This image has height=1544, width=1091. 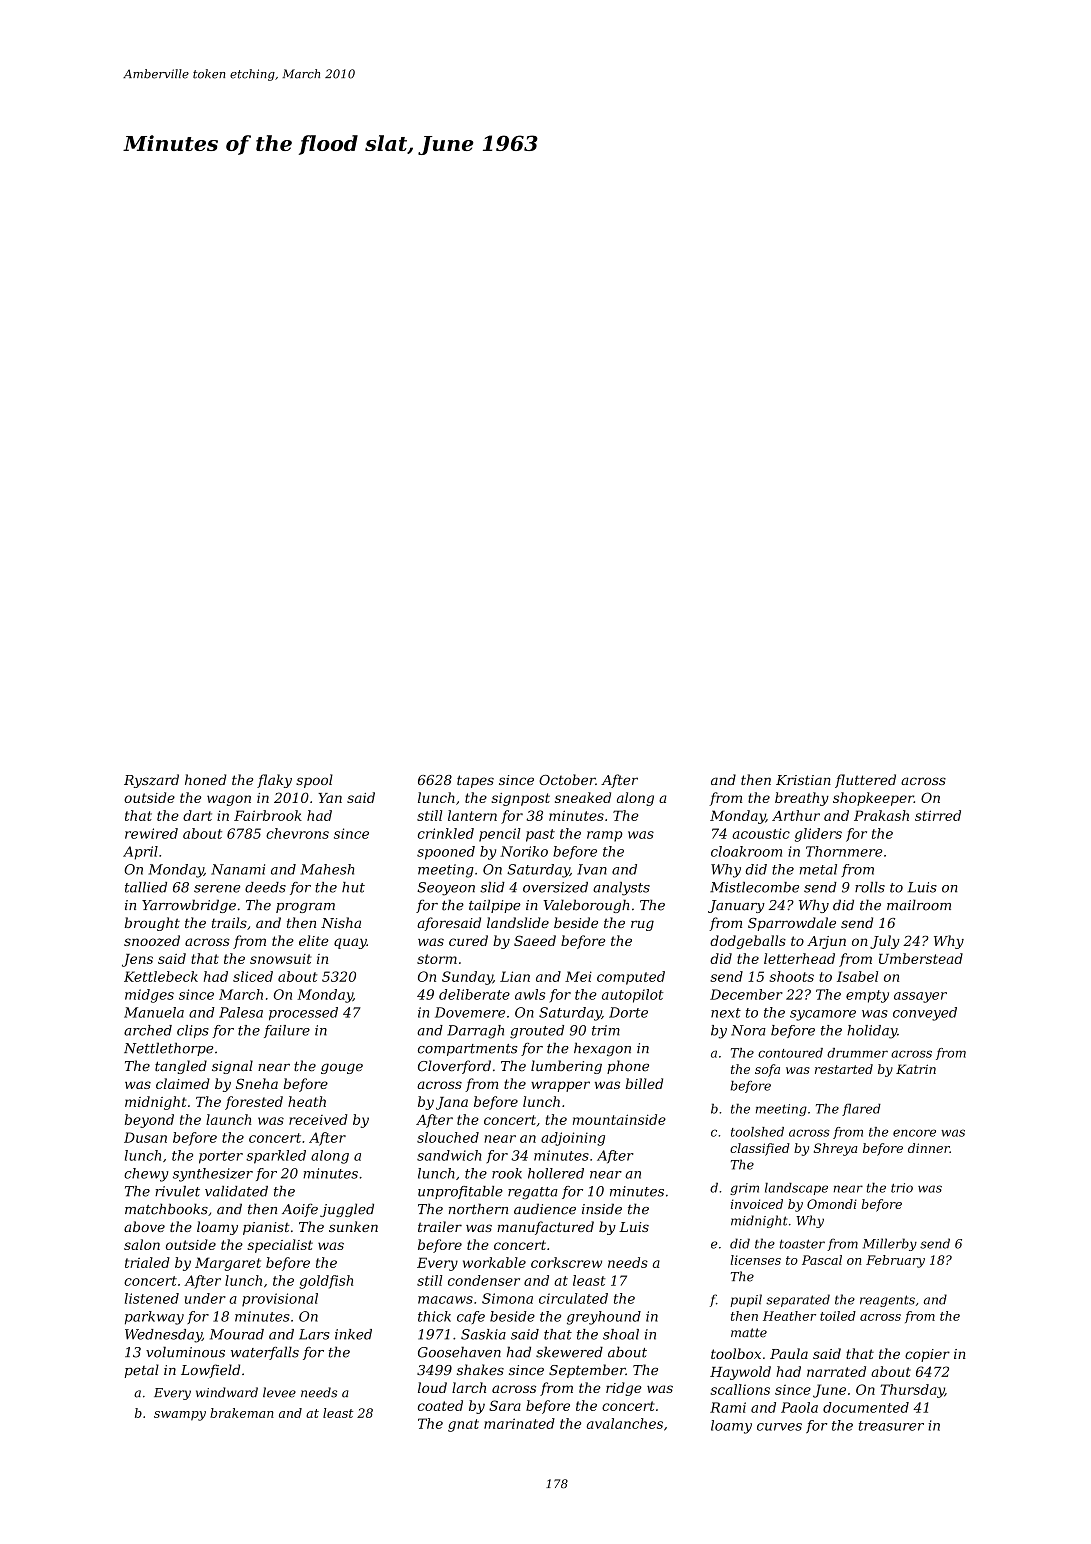 I want to click on sparkled, so click(x=276, y=1157).
